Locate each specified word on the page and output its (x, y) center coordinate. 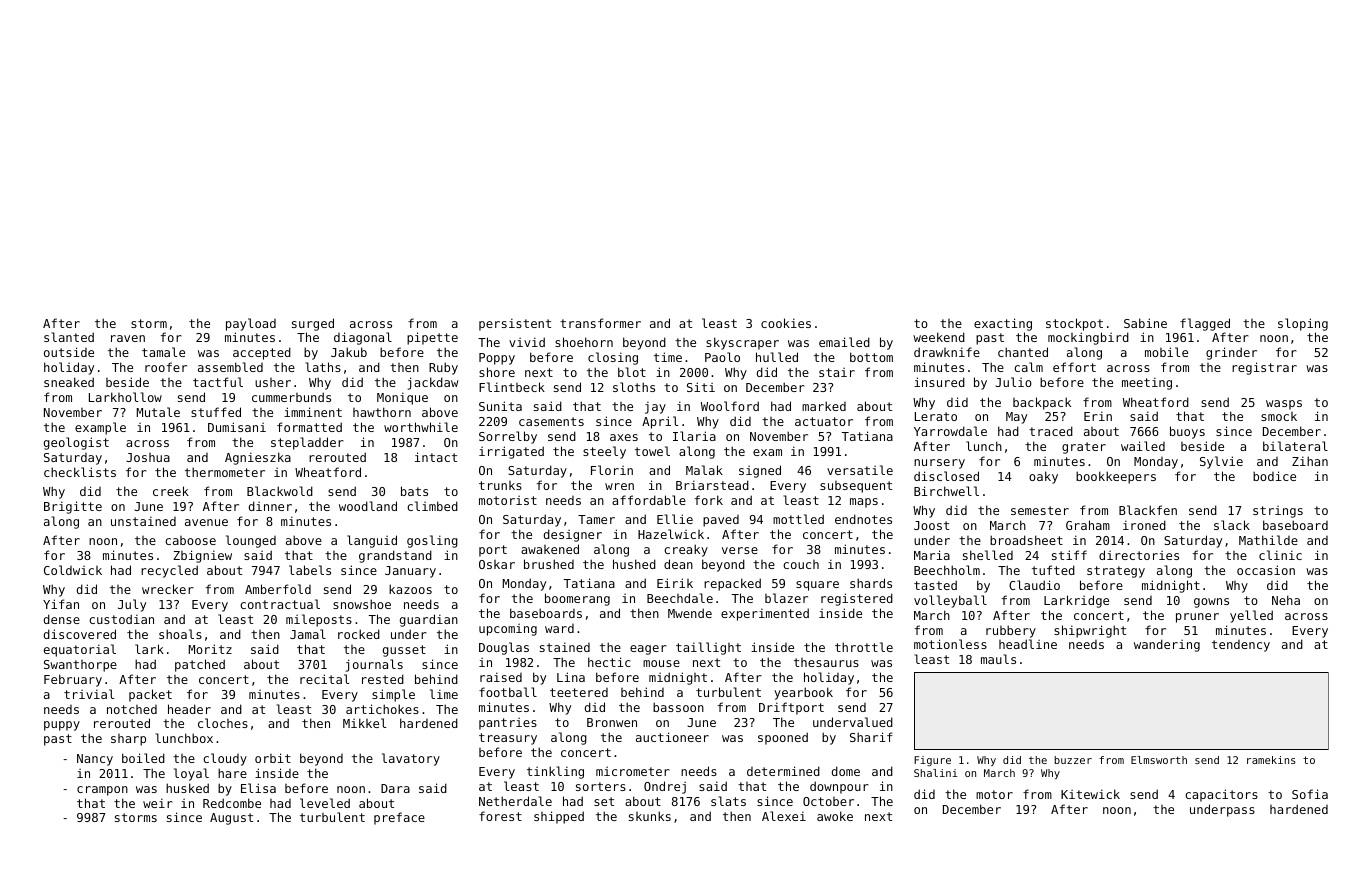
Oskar (497, 564)
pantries (508, 724)
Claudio (1034, 585)
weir (158, 803)
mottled (798, 519)
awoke (835, 816)
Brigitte (73, 507)
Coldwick (73, 570)
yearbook (803, 693)
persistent (515, 324)
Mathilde (1268, 540)
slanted (69, 337)
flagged (1205, 324)
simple (393, 695)
